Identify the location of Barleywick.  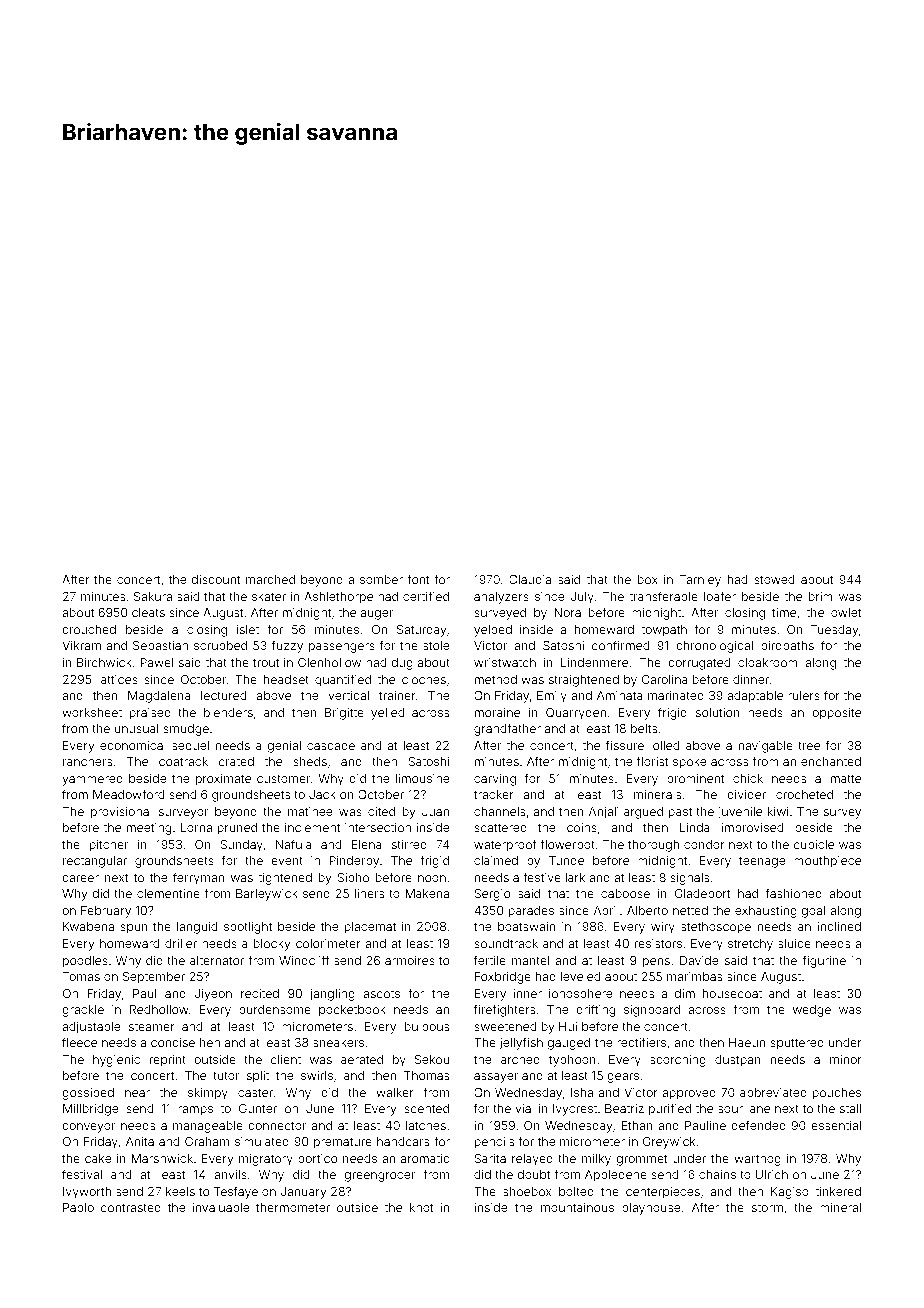
(267, 895).
